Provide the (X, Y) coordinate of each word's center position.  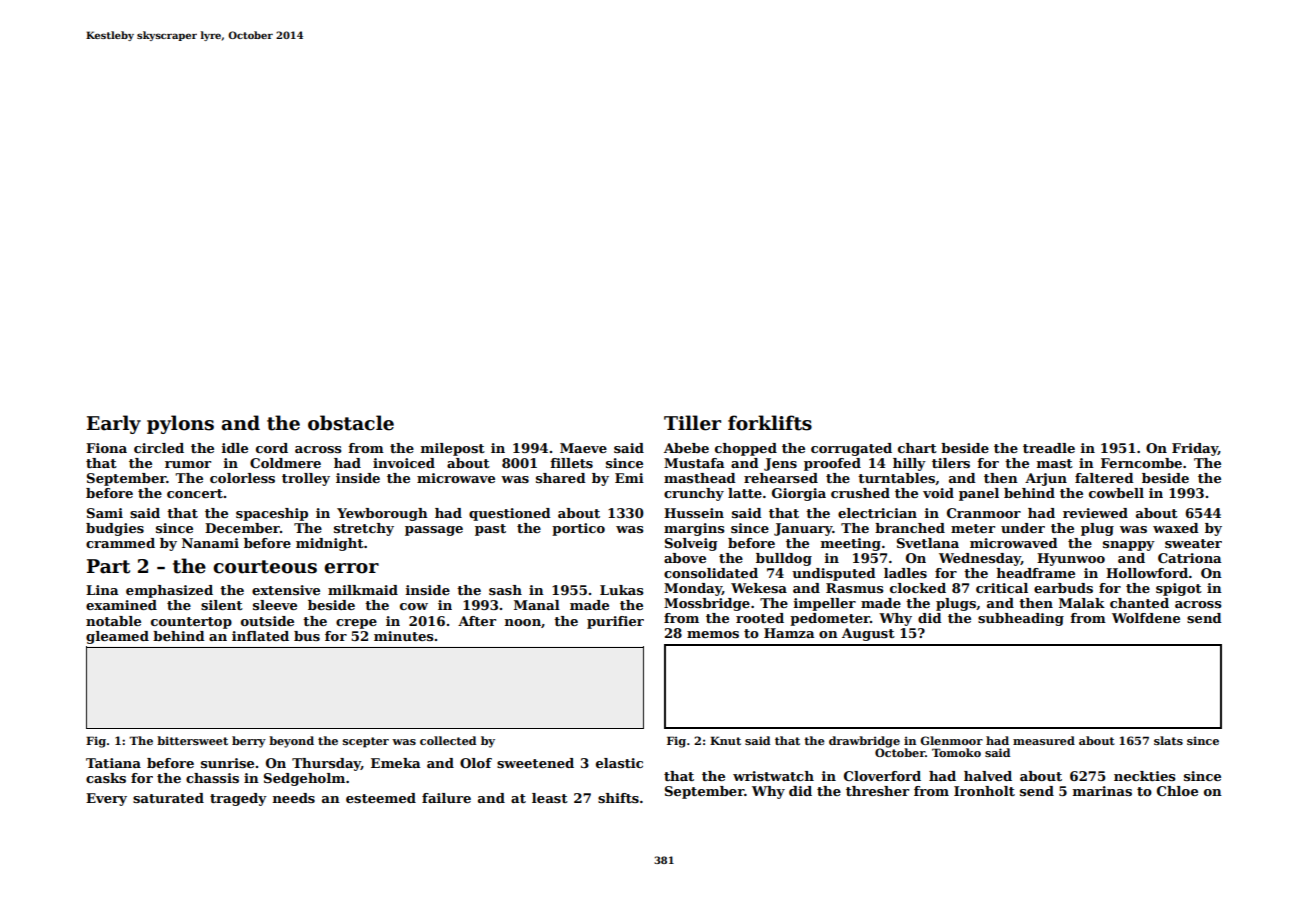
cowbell (1116, 493)
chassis (212, 778)
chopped (746, 449)
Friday (1195, 449)
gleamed (117, 637)
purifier (615, 622)
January (803, 529)
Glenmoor (951, 740)
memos (713, 634)
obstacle (351, 423)
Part (108, 566)
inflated (260, 636)
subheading (1021, 619)
